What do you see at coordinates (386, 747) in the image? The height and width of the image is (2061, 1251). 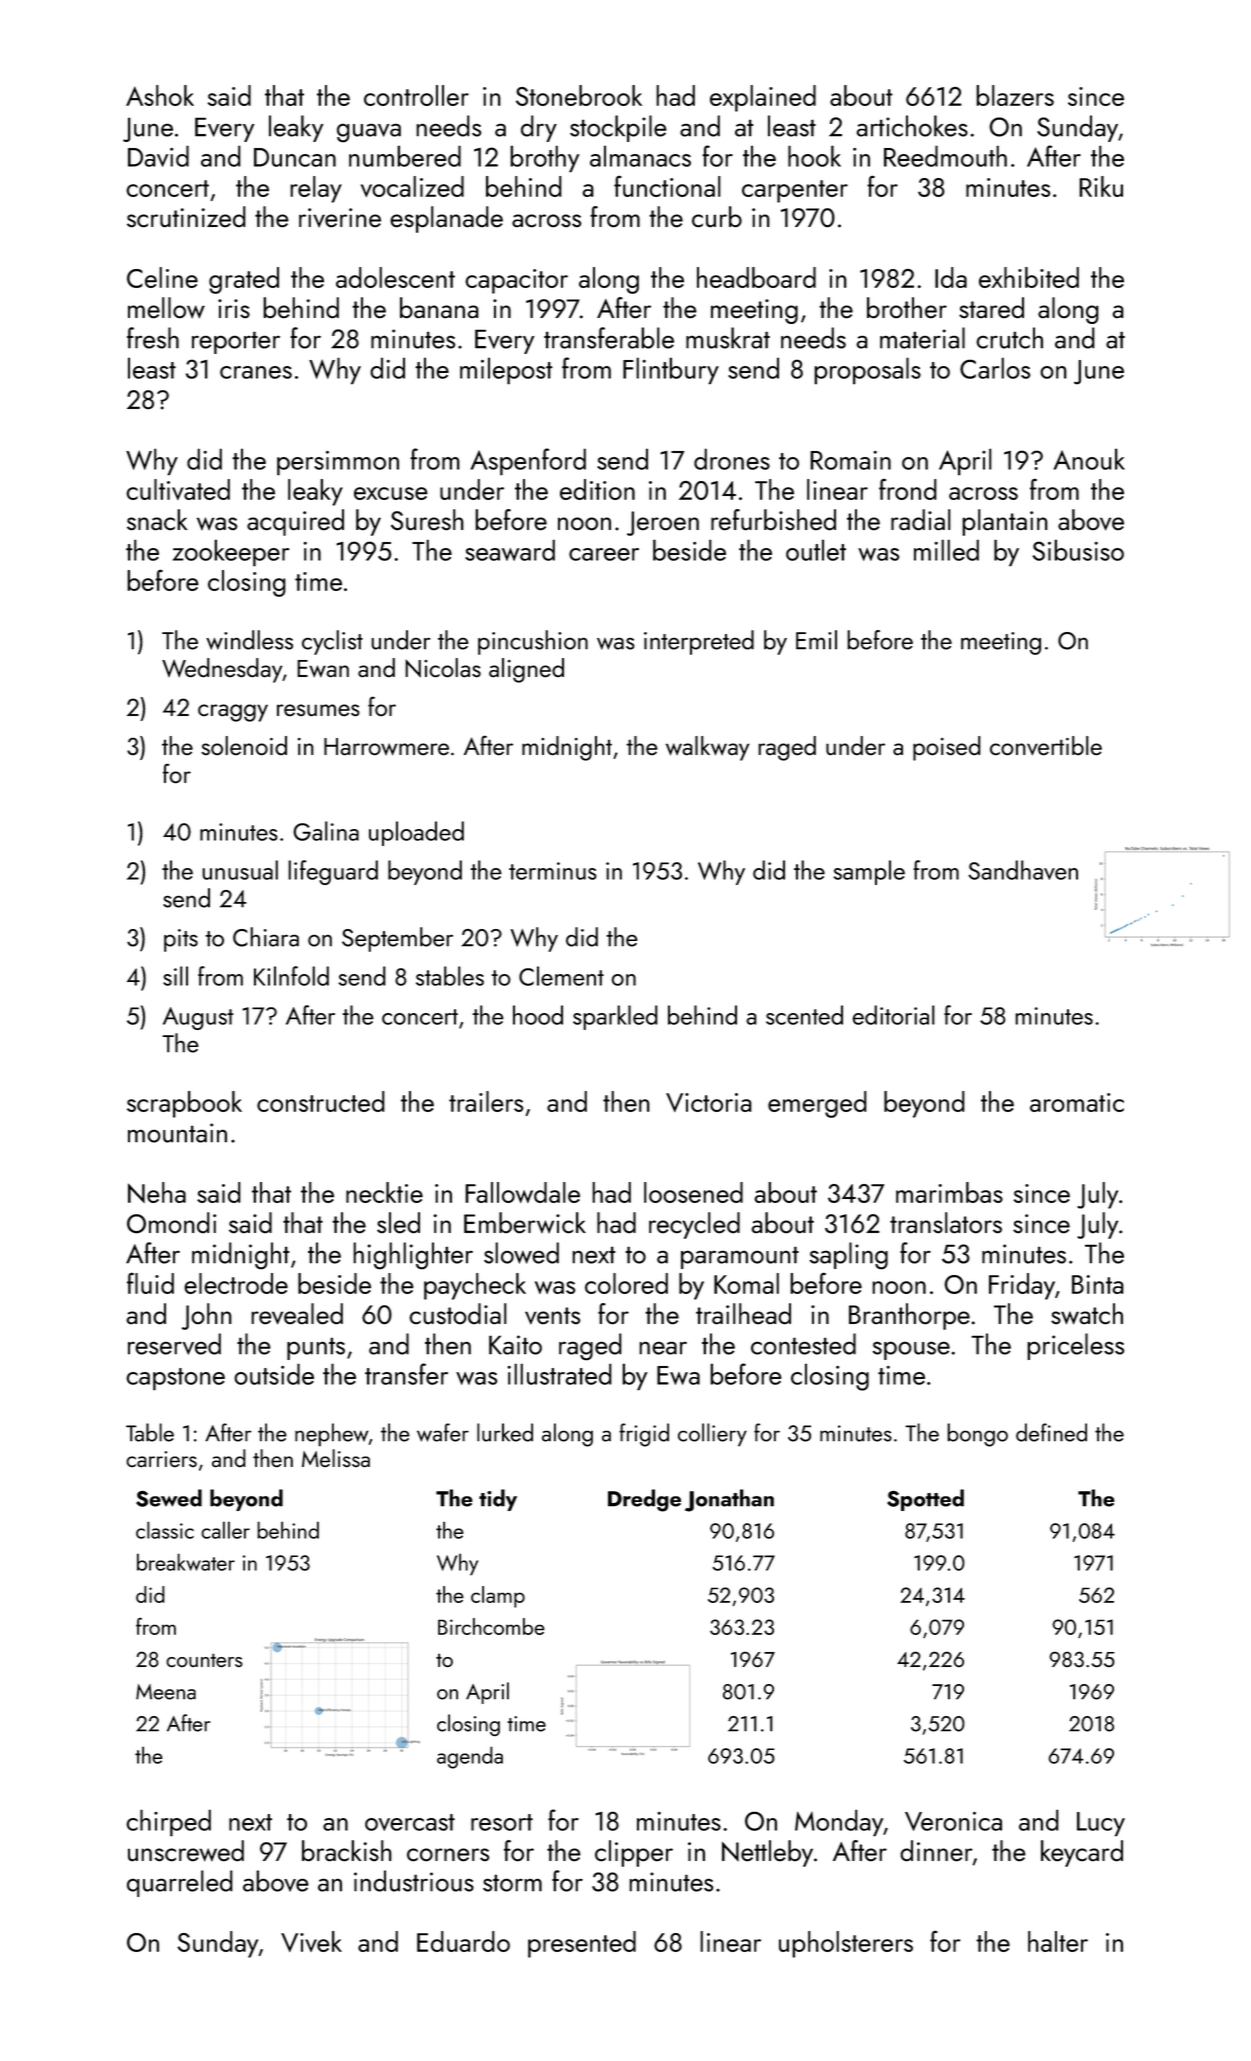 I see `Harrowmere` at bounding box center [386, 747].
